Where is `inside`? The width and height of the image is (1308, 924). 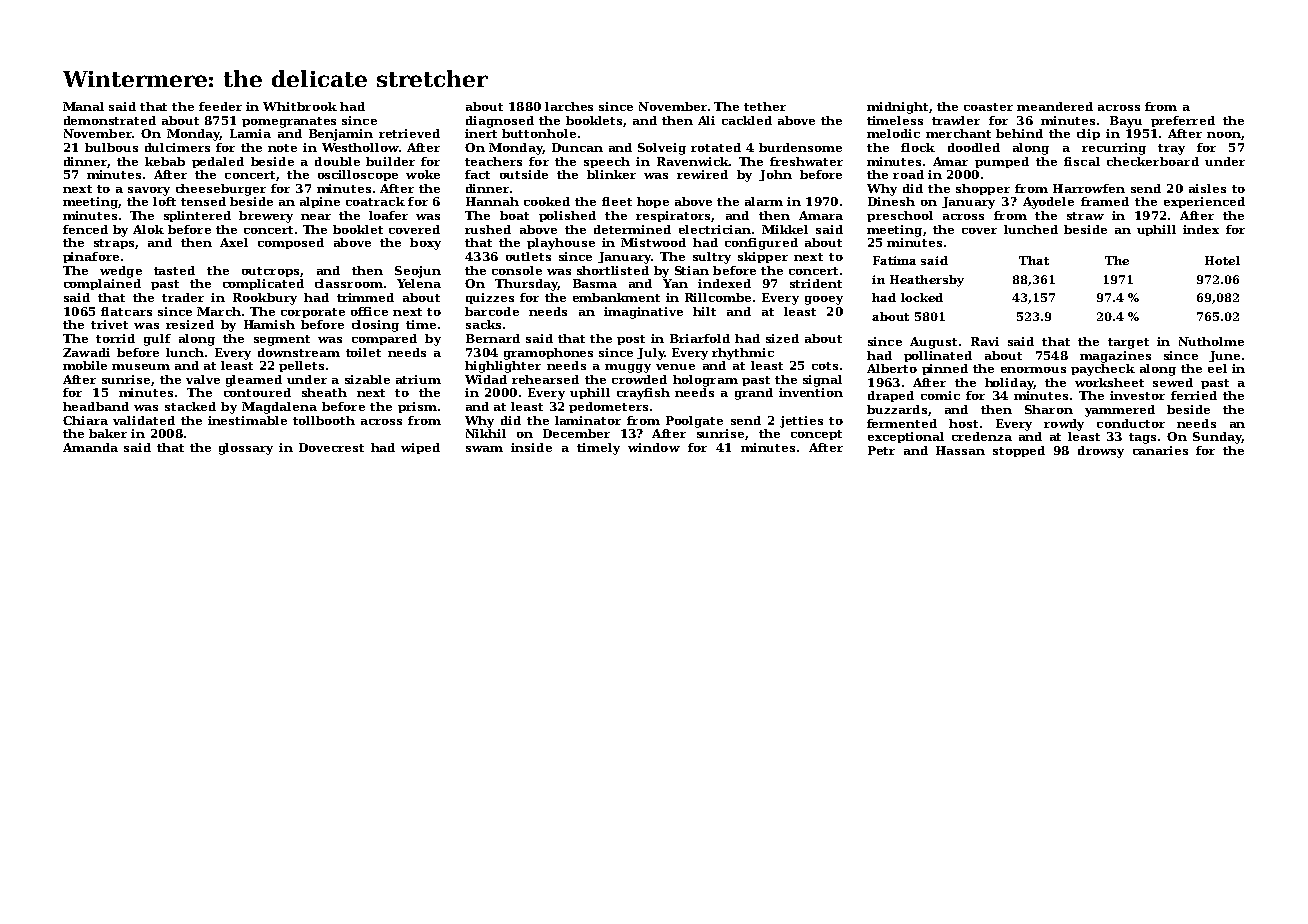
inside is located at coordinates (531, 447).
